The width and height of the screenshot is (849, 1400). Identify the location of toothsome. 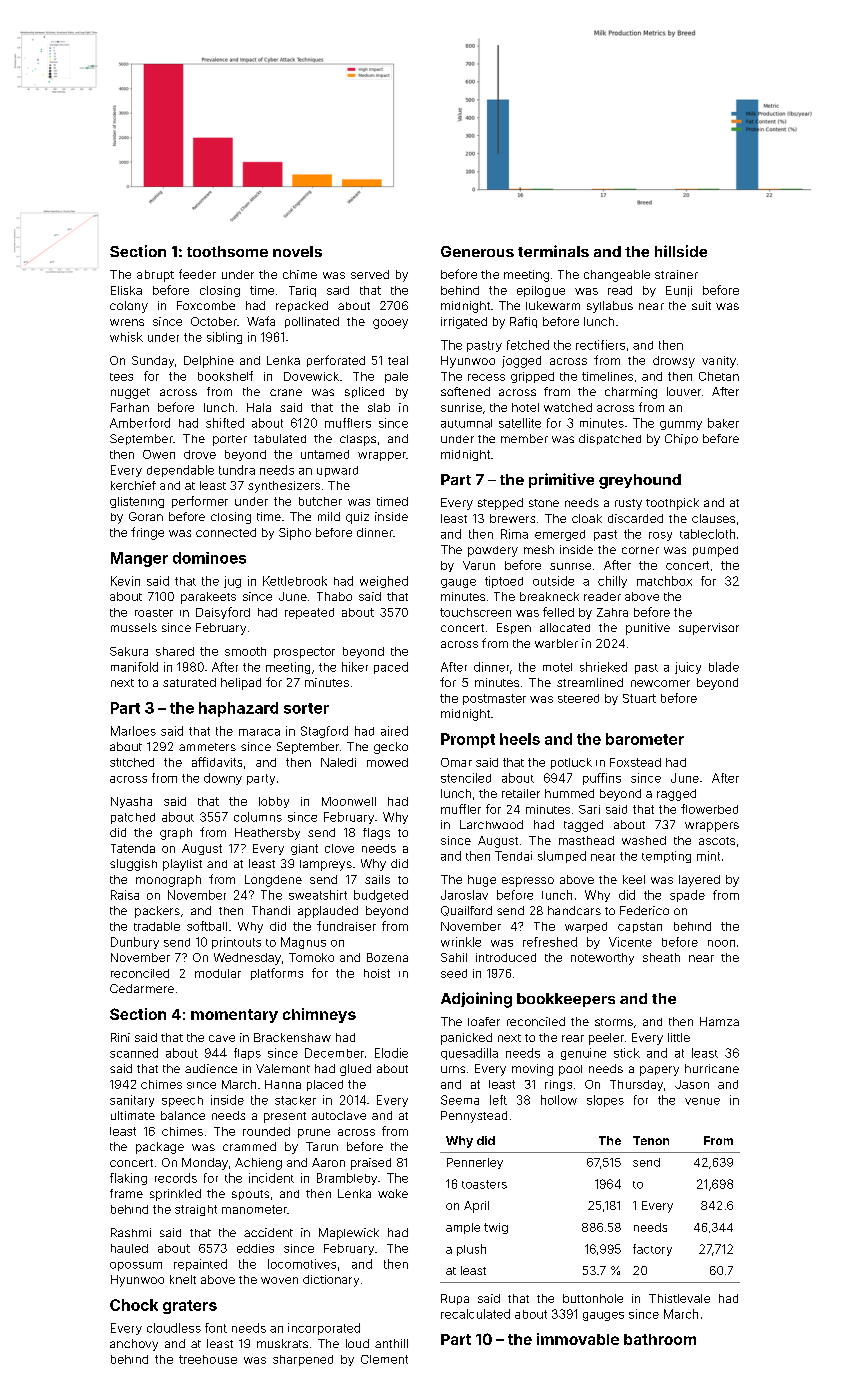
(227, 251).
